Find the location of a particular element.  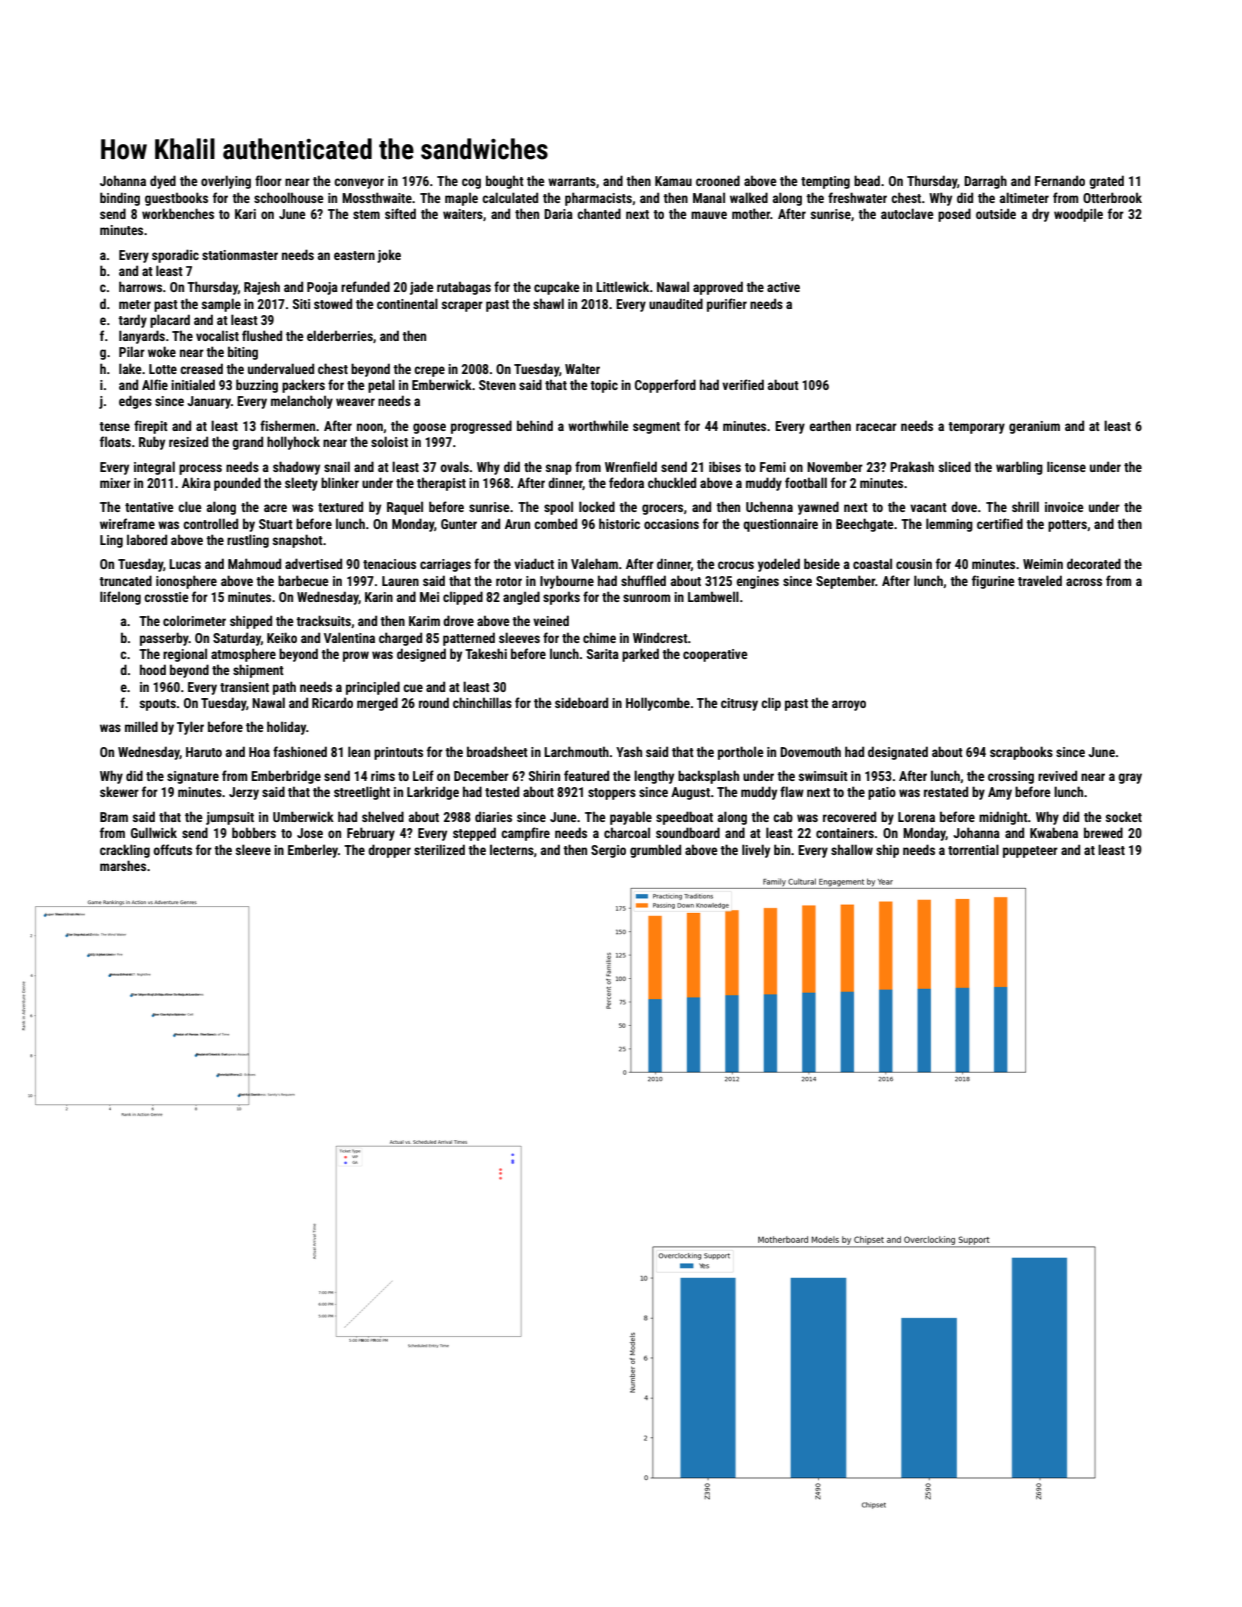

arroyo is located at coordinates (849, 705).
